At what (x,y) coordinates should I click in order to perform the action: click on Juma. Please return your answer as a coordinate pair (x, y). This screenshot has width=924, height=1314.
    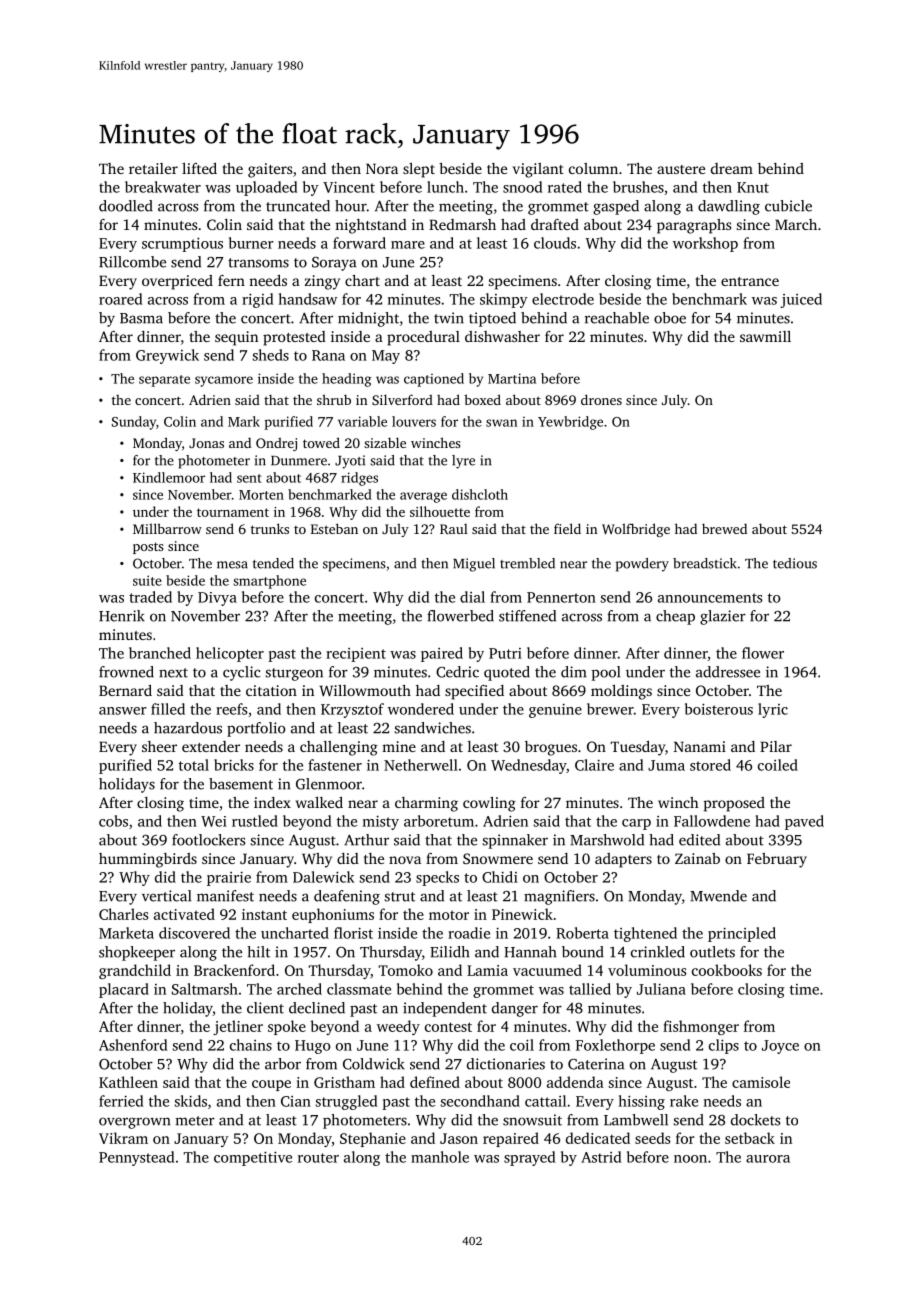
    Looking at the image, I should click on (666, 765).
